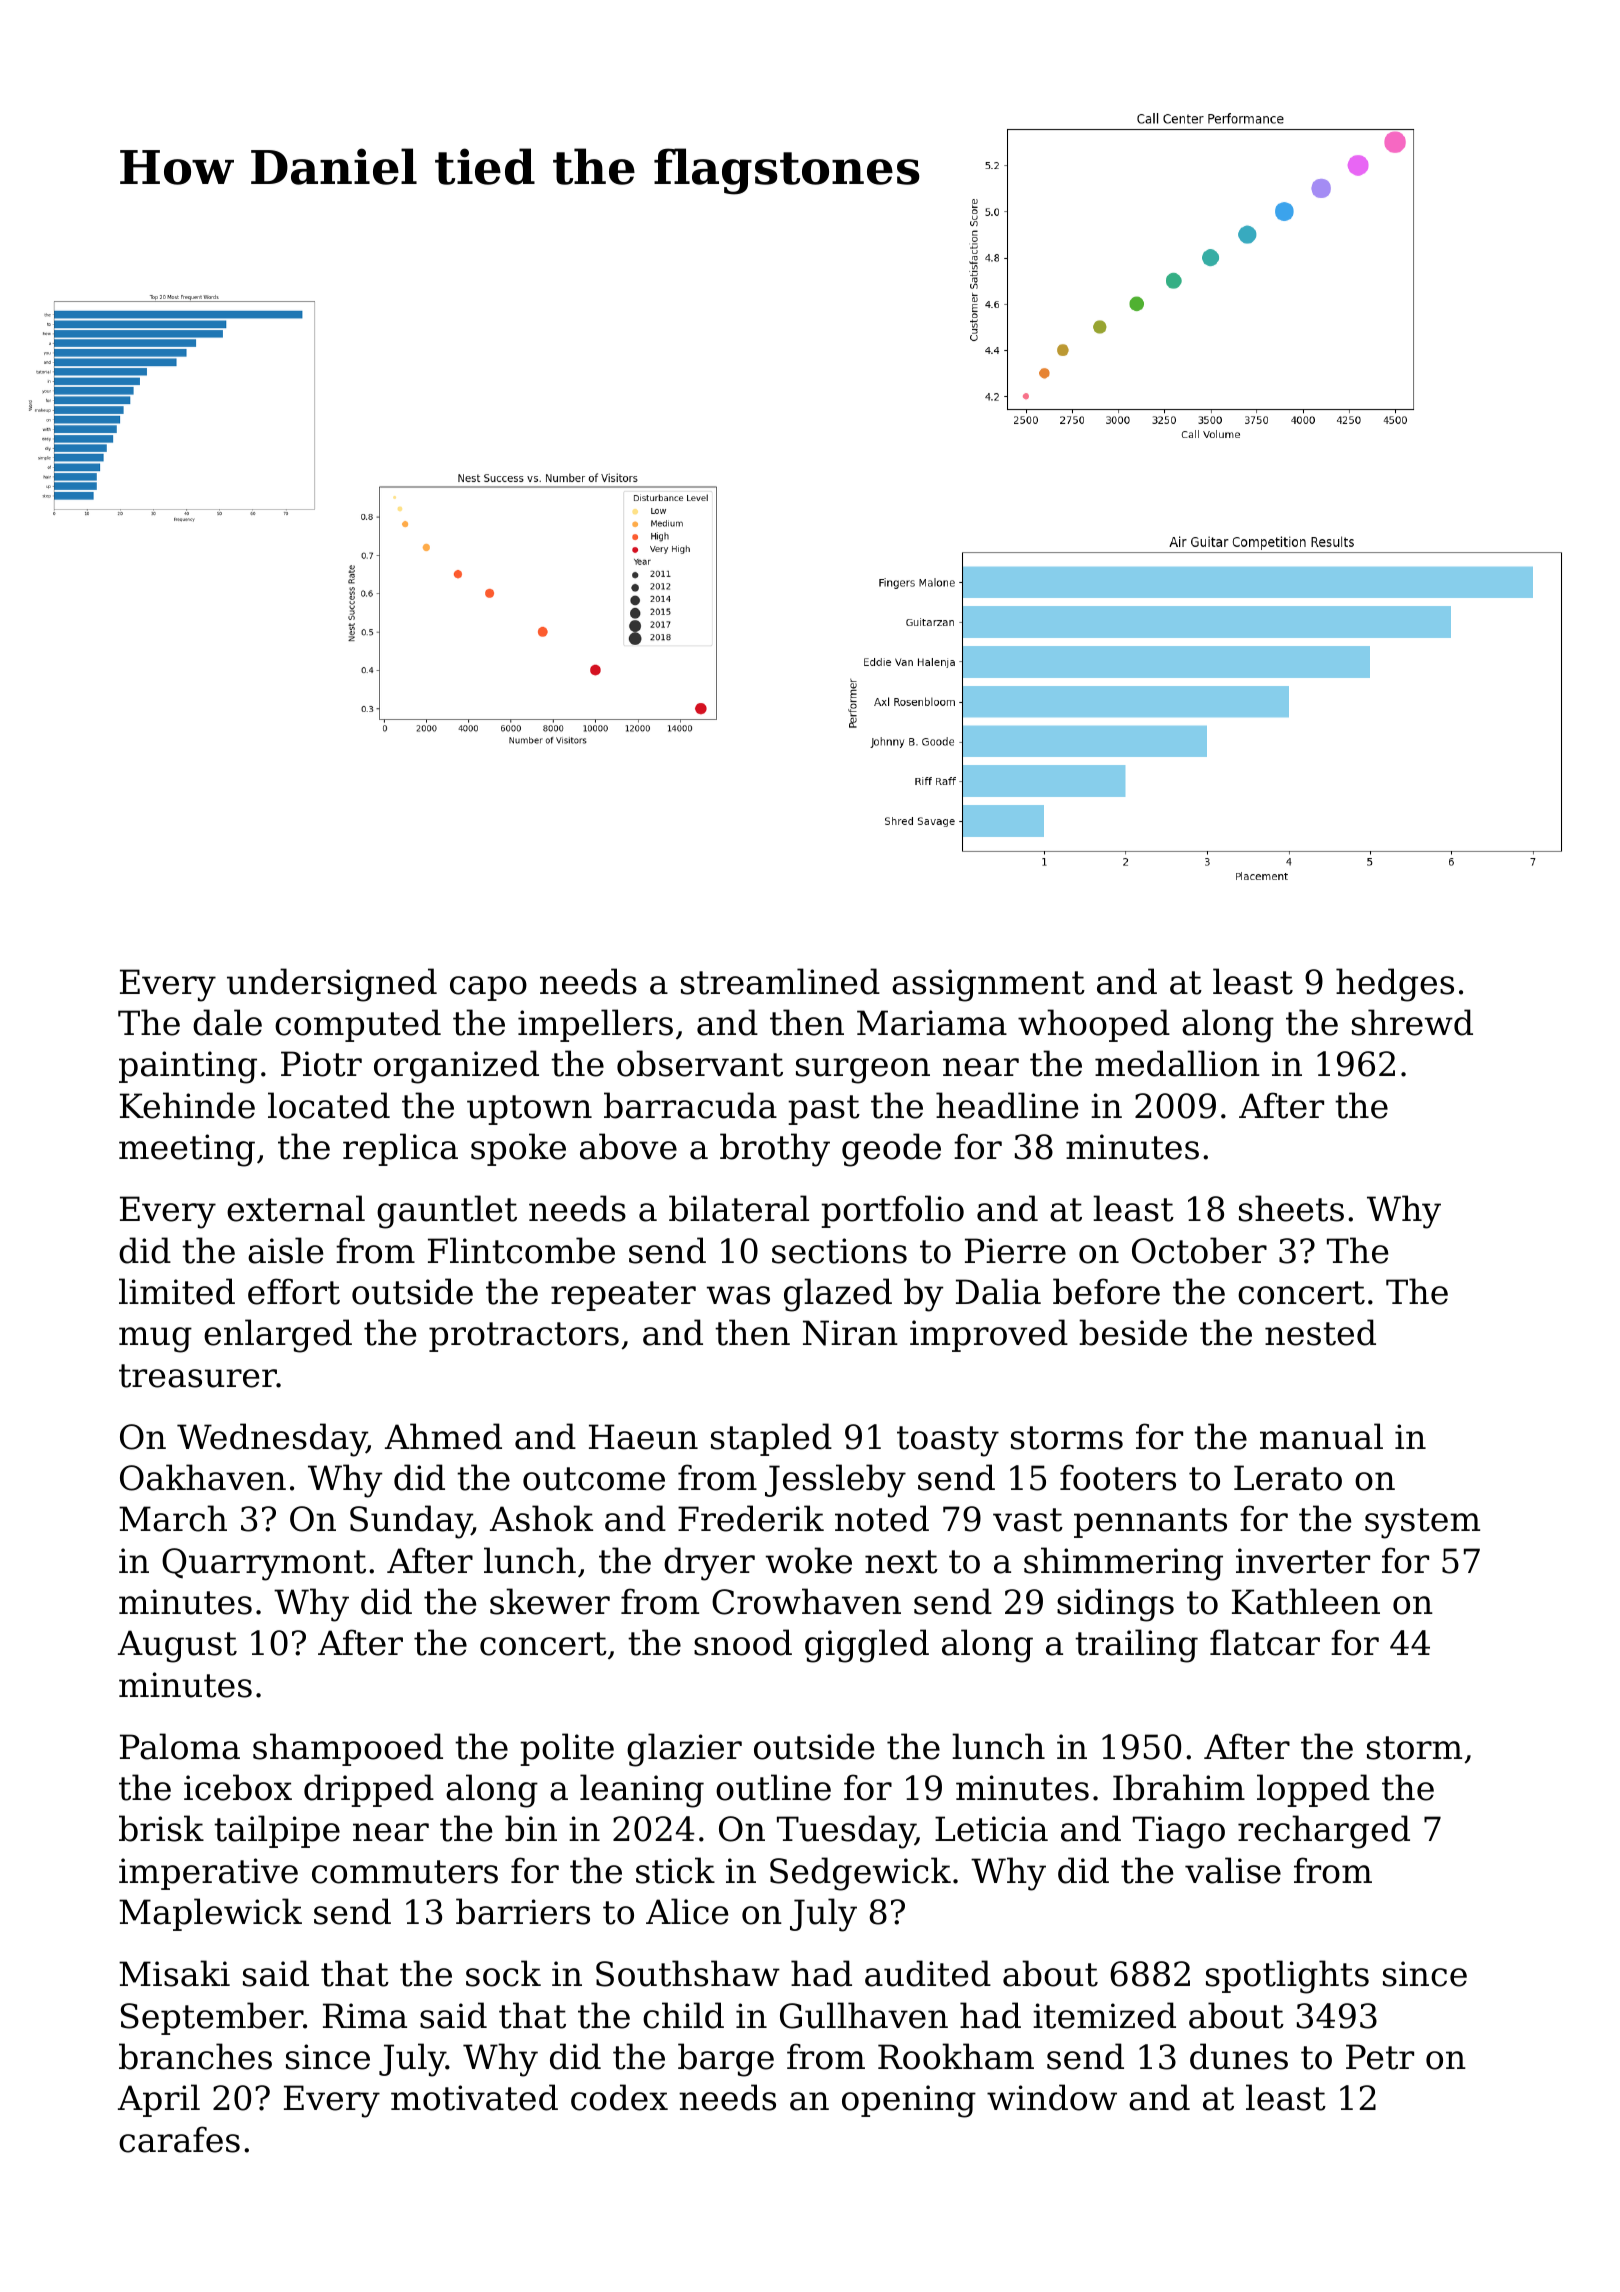 This document has width=1620, height=2292. What do you see at coordinates (332, 985) in the document?
I see `undersigned` at bounding box center [332, 985].
